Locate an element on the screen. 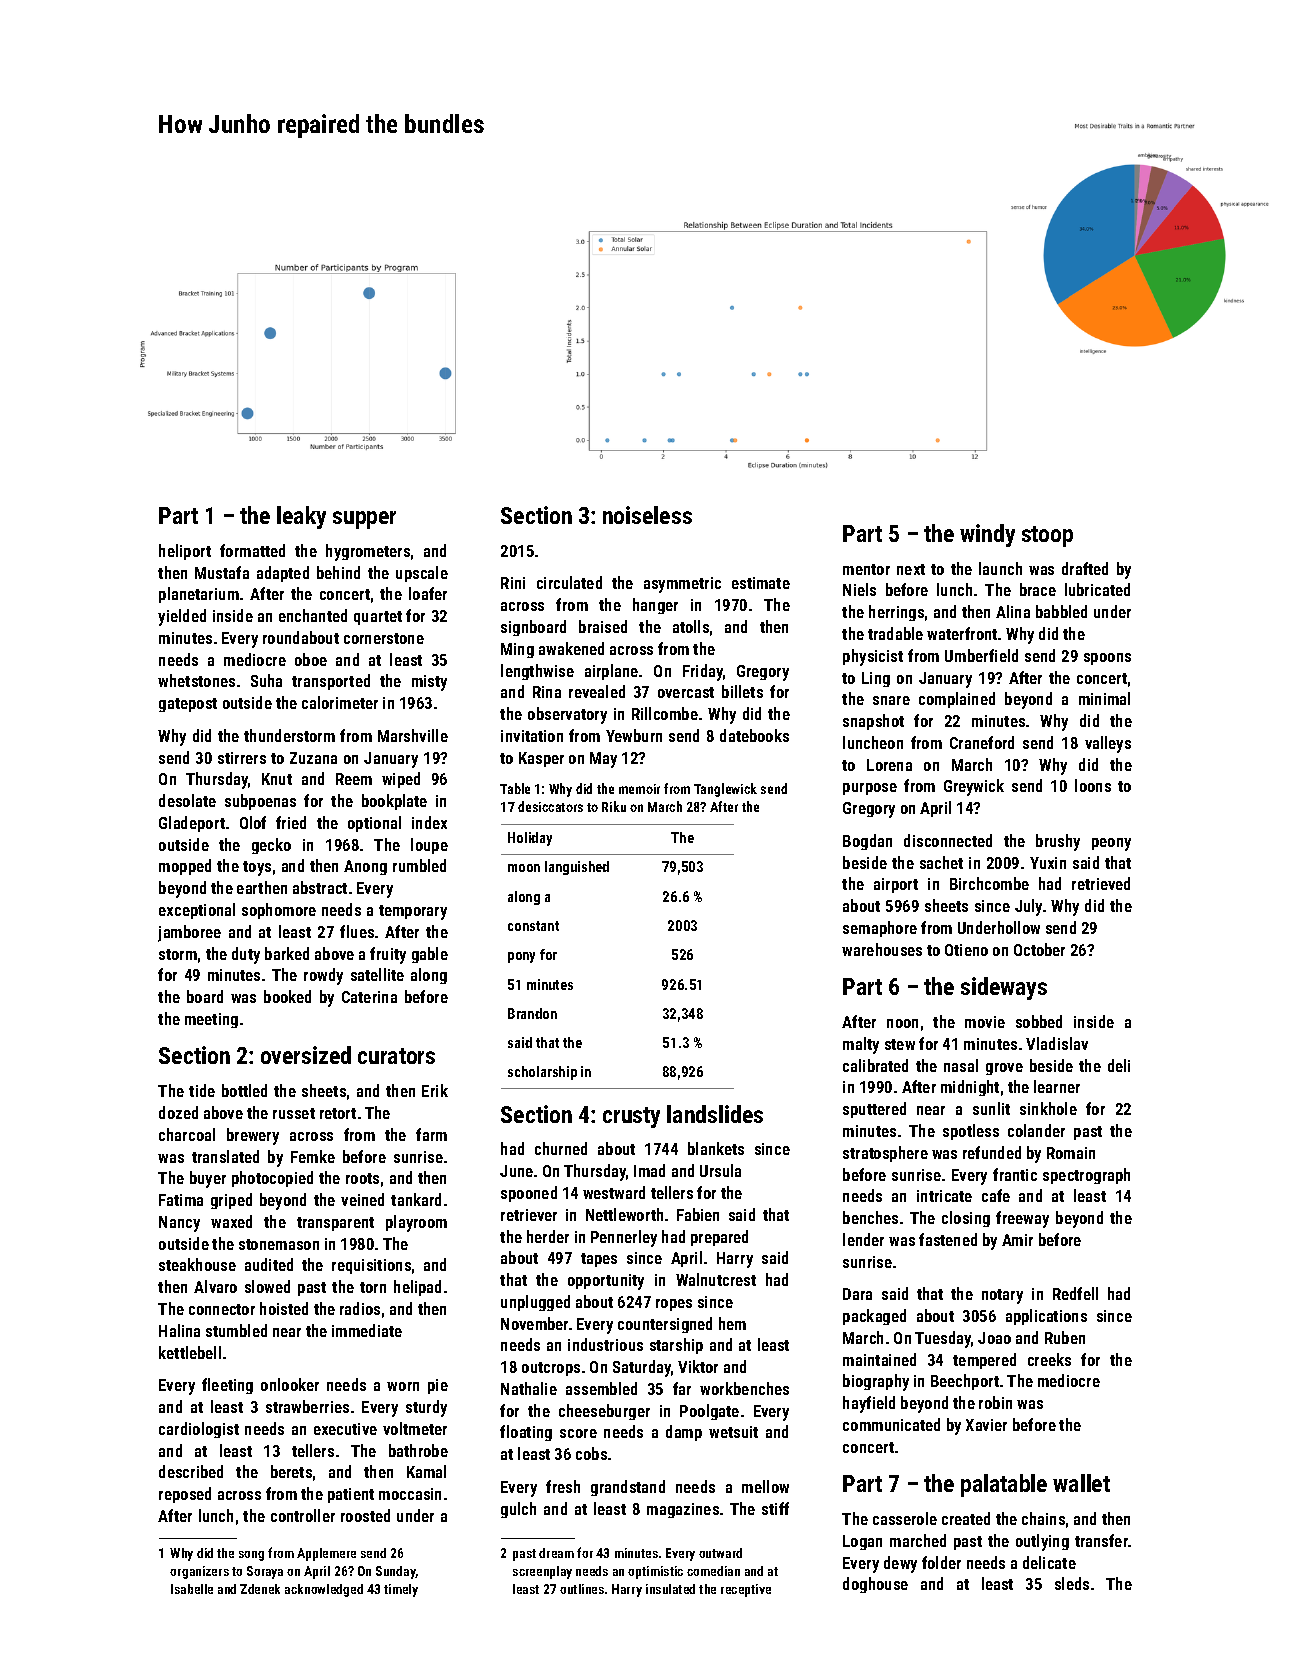 The height and width of the screenshot is (1671, 1291). wetsuit is located at coordinates (733, 1432).
